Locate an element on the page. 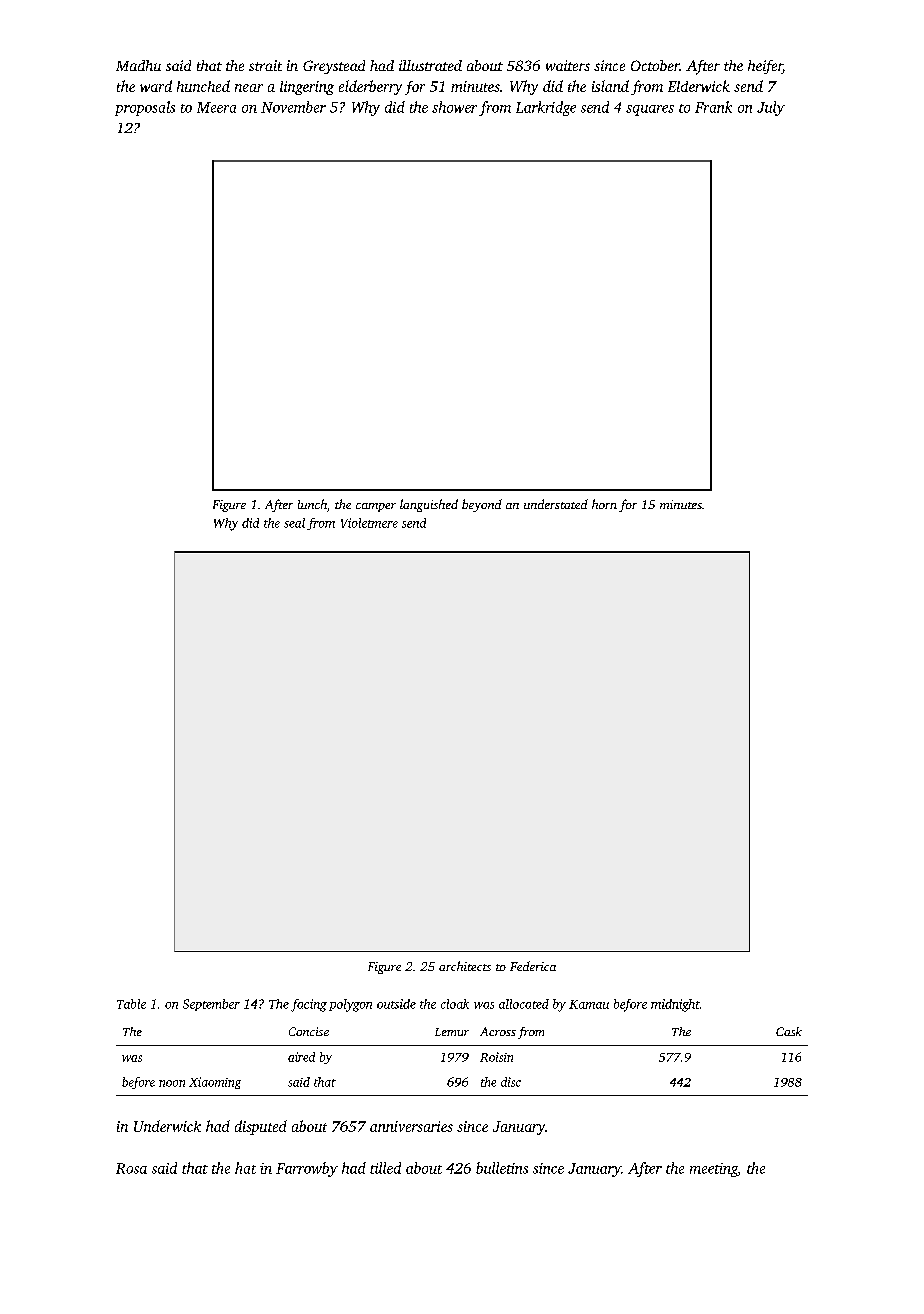 This page has height=1314, width=924. tilled is located at coordinates (385, 1168).
